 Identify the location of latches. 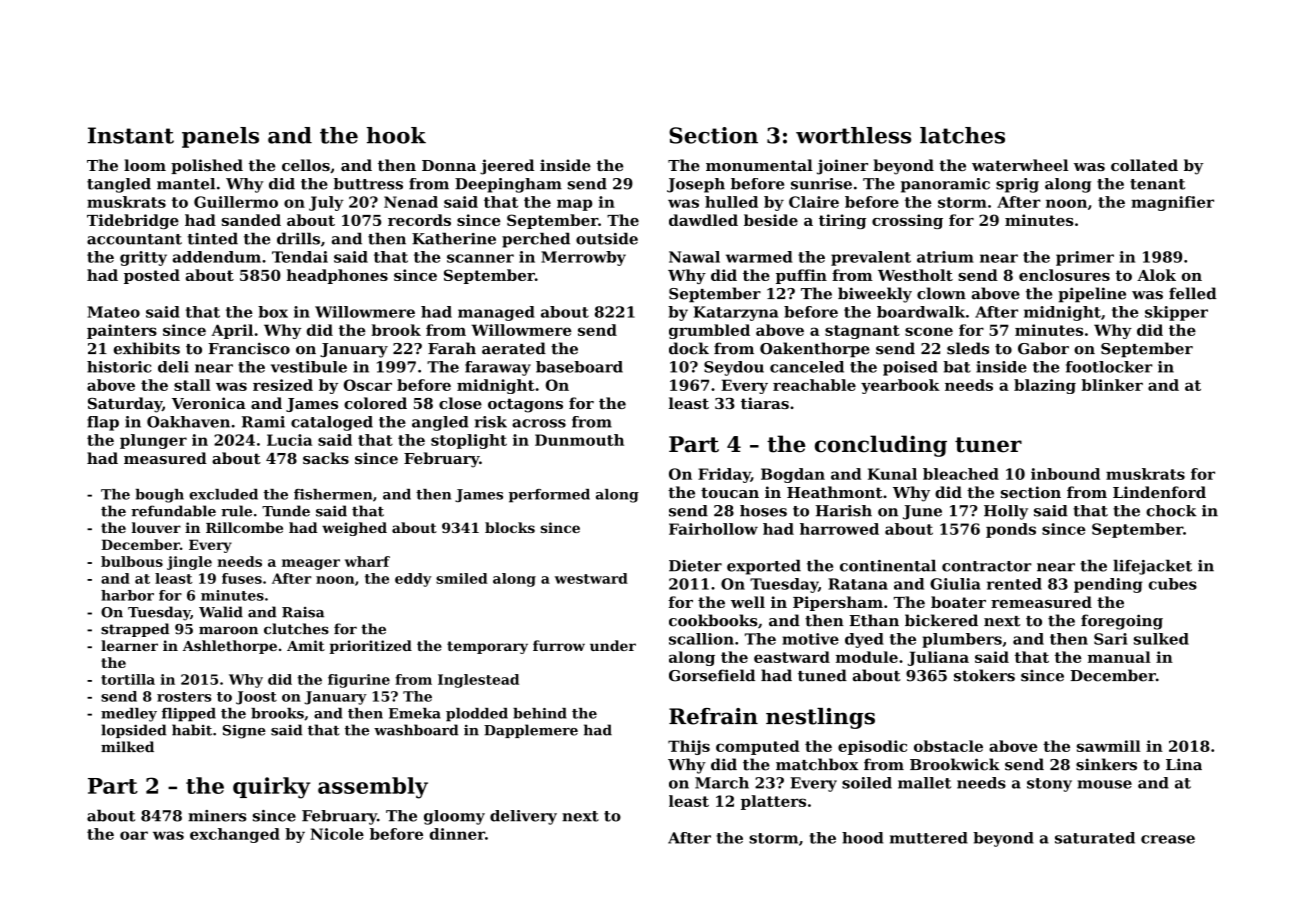
(962, 135).
